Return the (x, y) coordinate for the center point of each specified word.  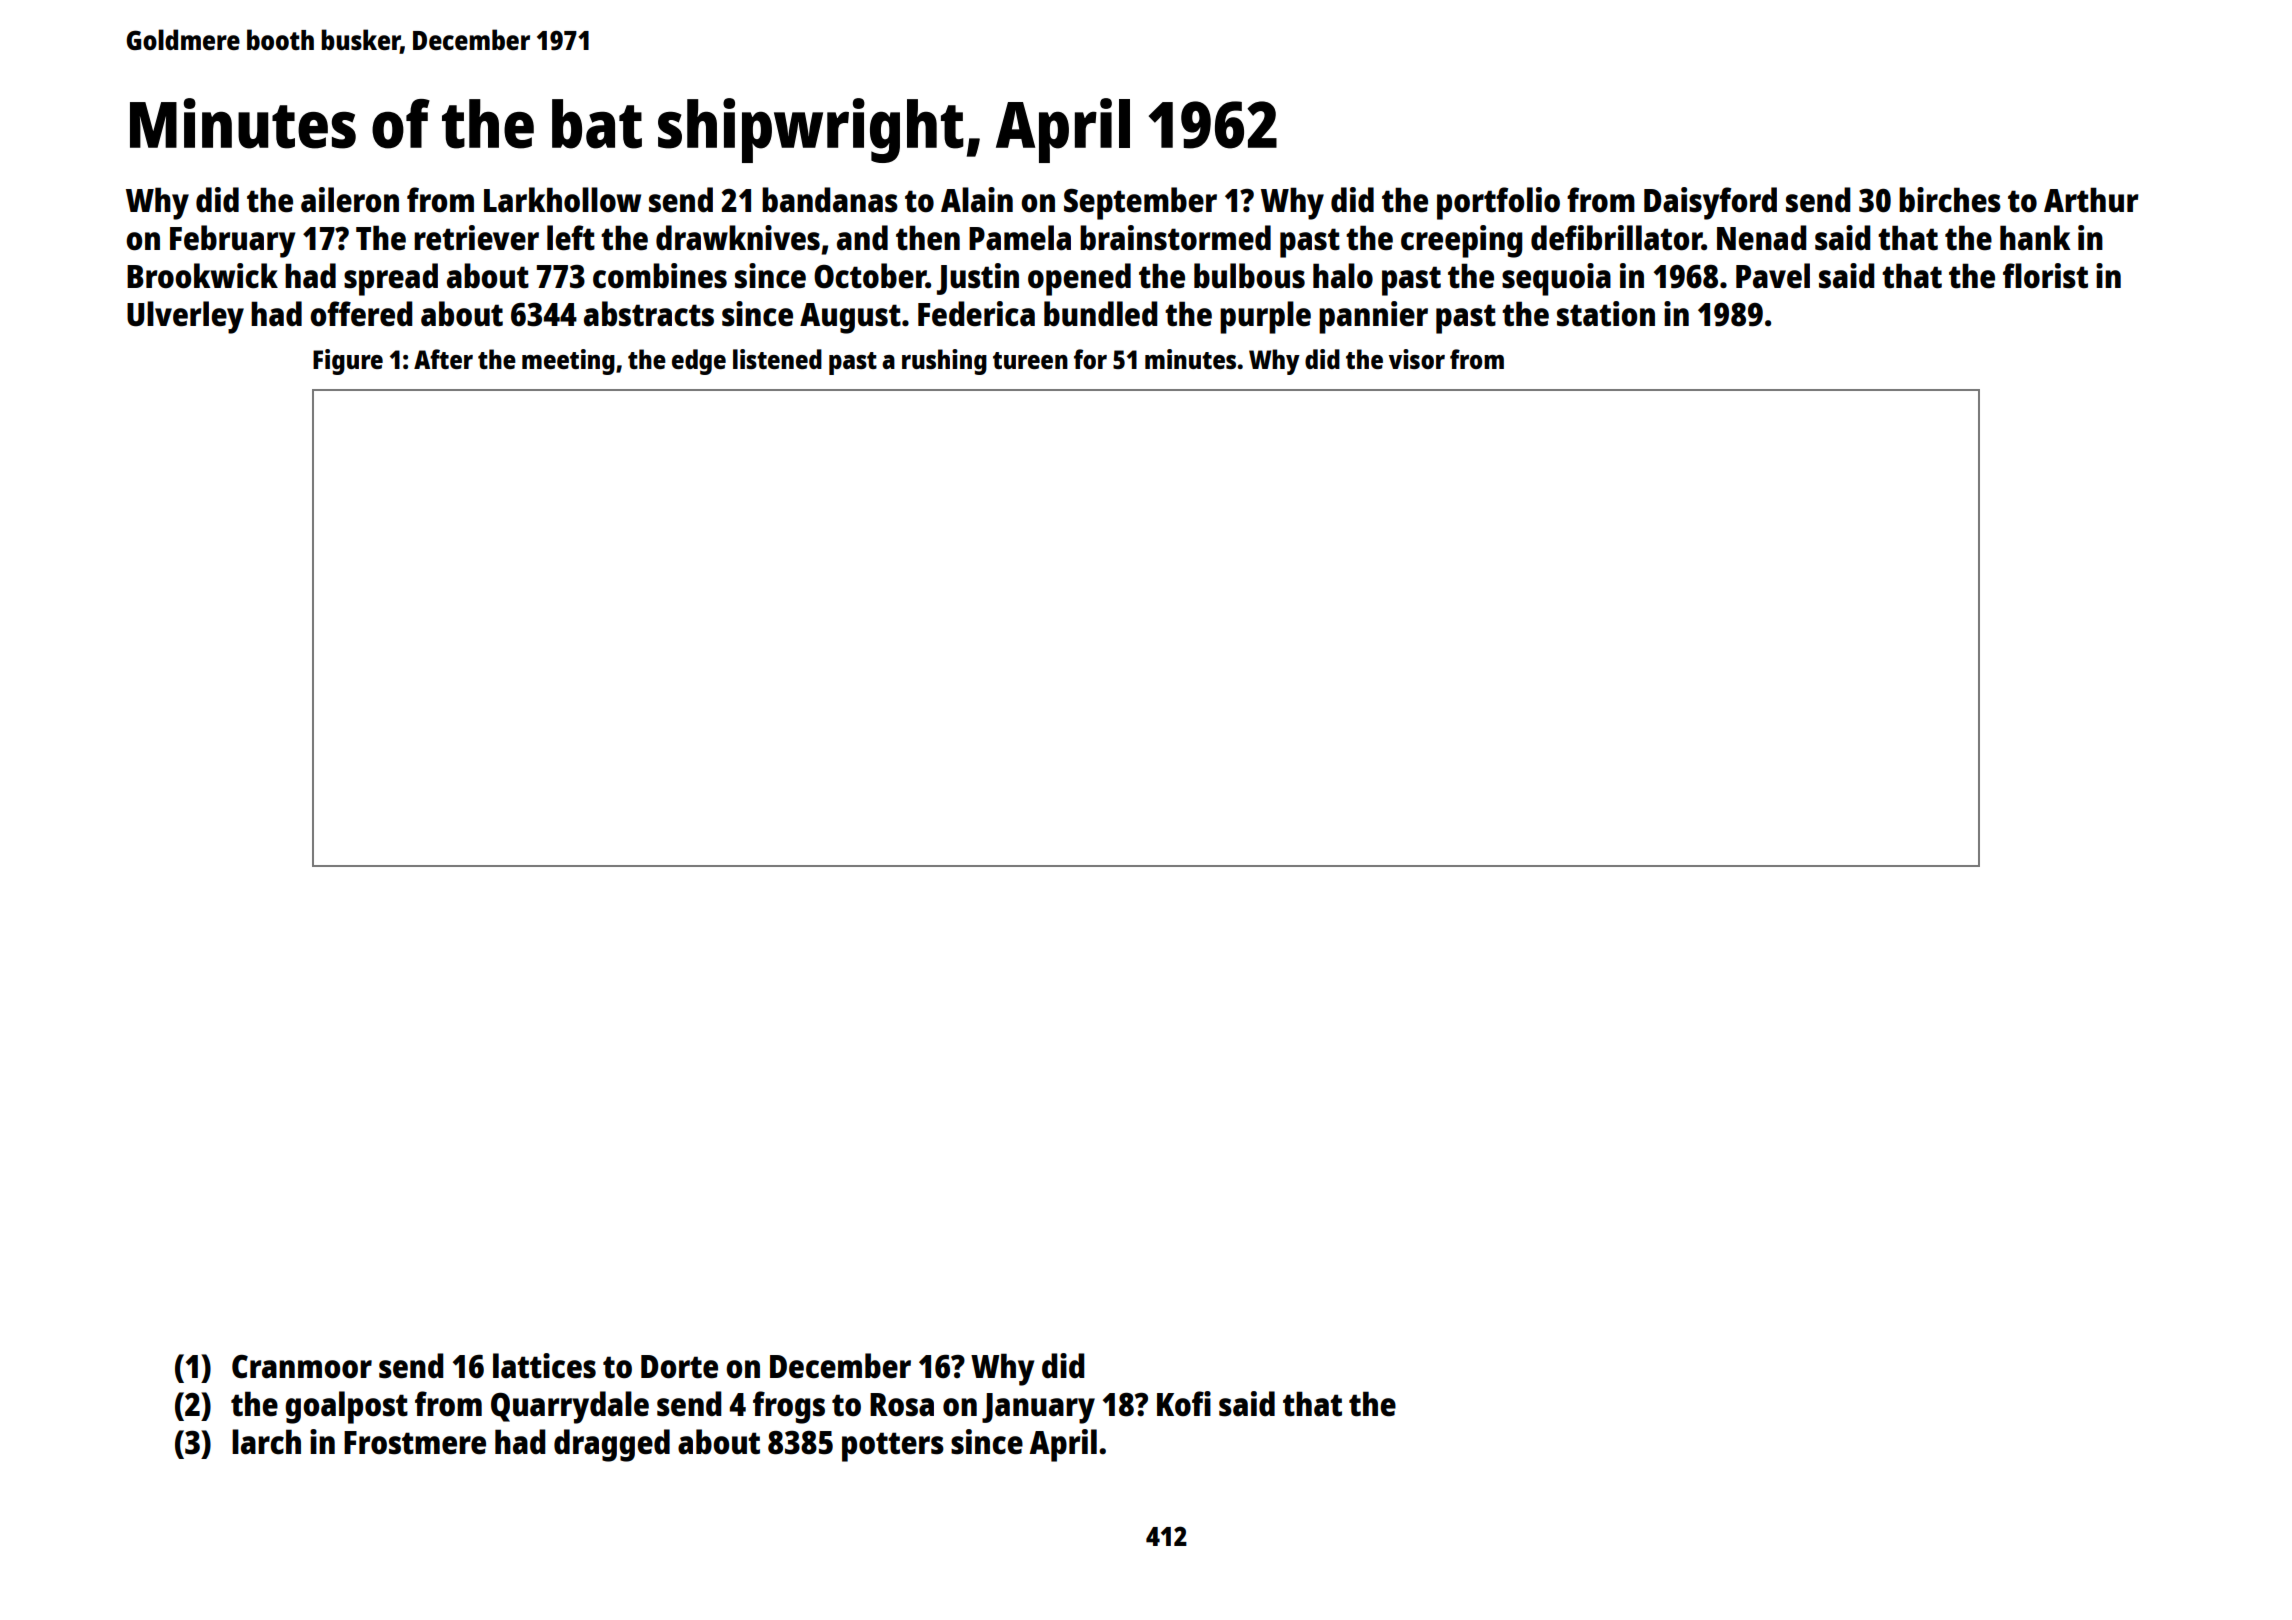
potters (893, 1447)
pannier (1373, 317)
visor (1417, 359)
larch (266, 1442)
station (1606, 314)
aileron (350, 200)
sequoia (1556, 279)
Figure (348, 362)
